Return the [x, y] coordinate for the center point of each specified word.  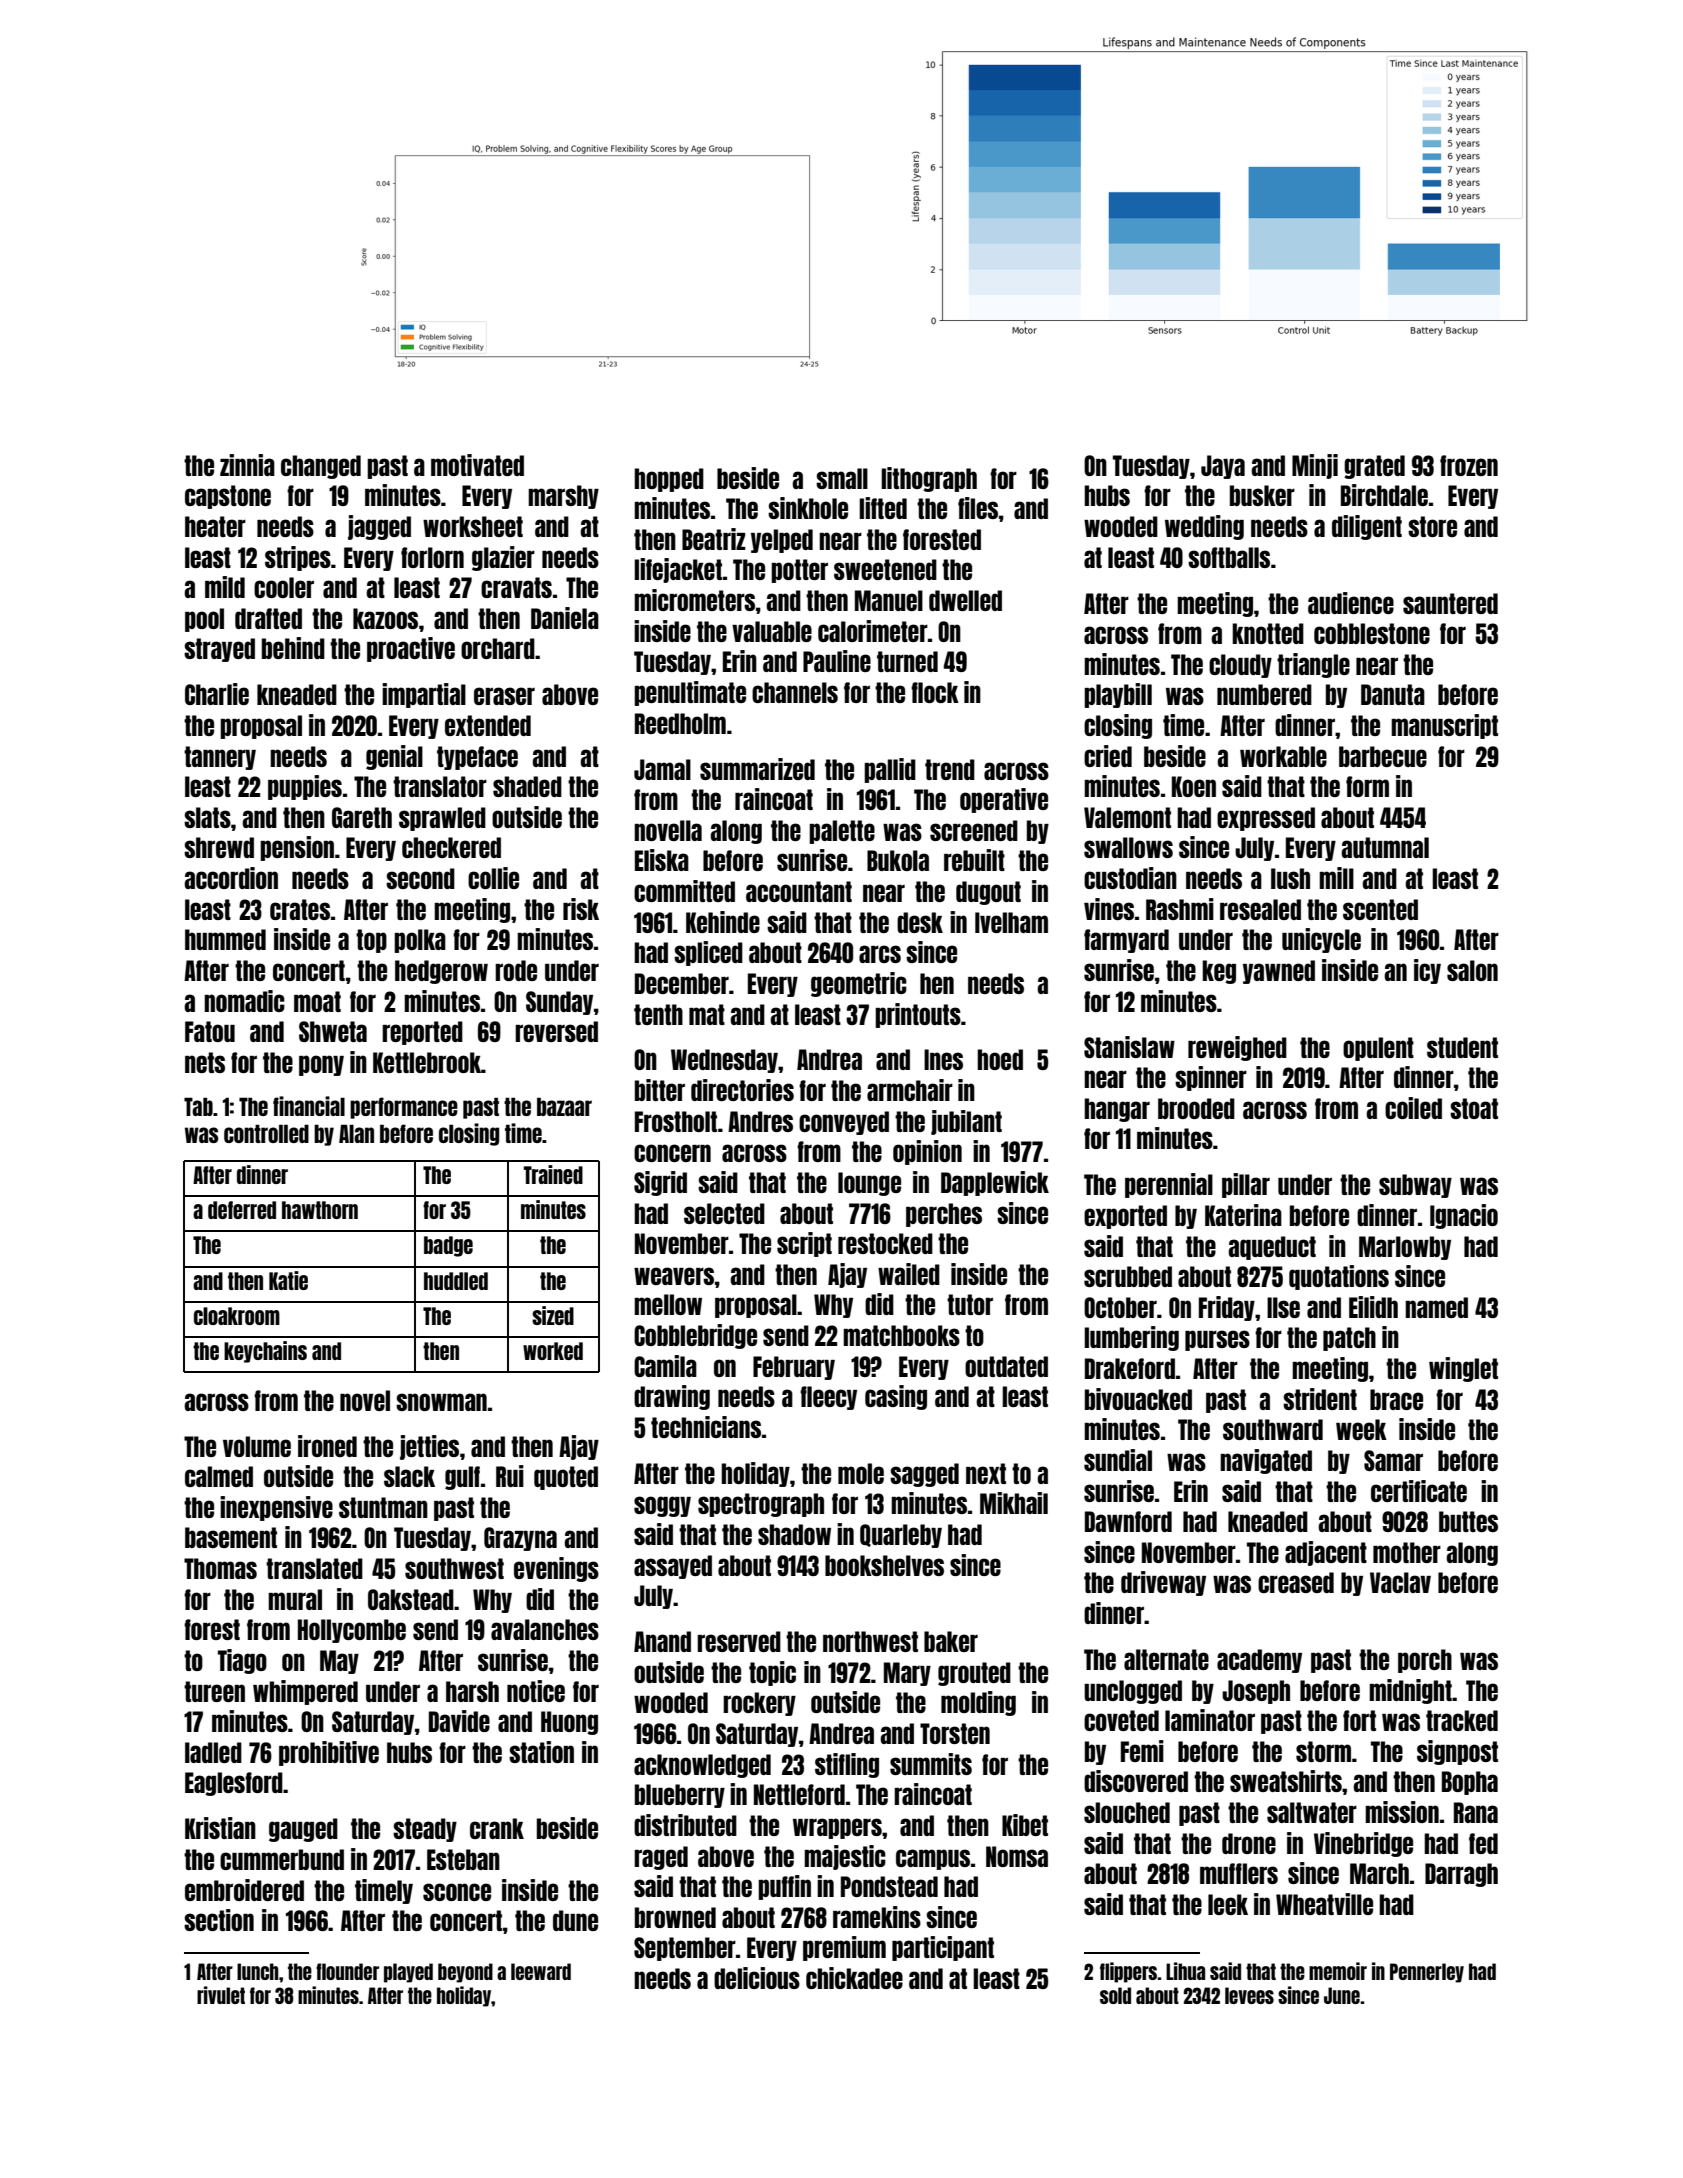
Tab [198, 1106]
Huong [569, 1723]
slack [409, 1476]
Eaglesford [234, 1784]
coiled [1413, 1108]
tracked [1462, 1720]
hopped [669, 480]
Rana [1476, 1812]
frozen [1469, 465]
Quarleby [901, 1536]
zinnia [247, 465]
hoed [1000, 1059]
